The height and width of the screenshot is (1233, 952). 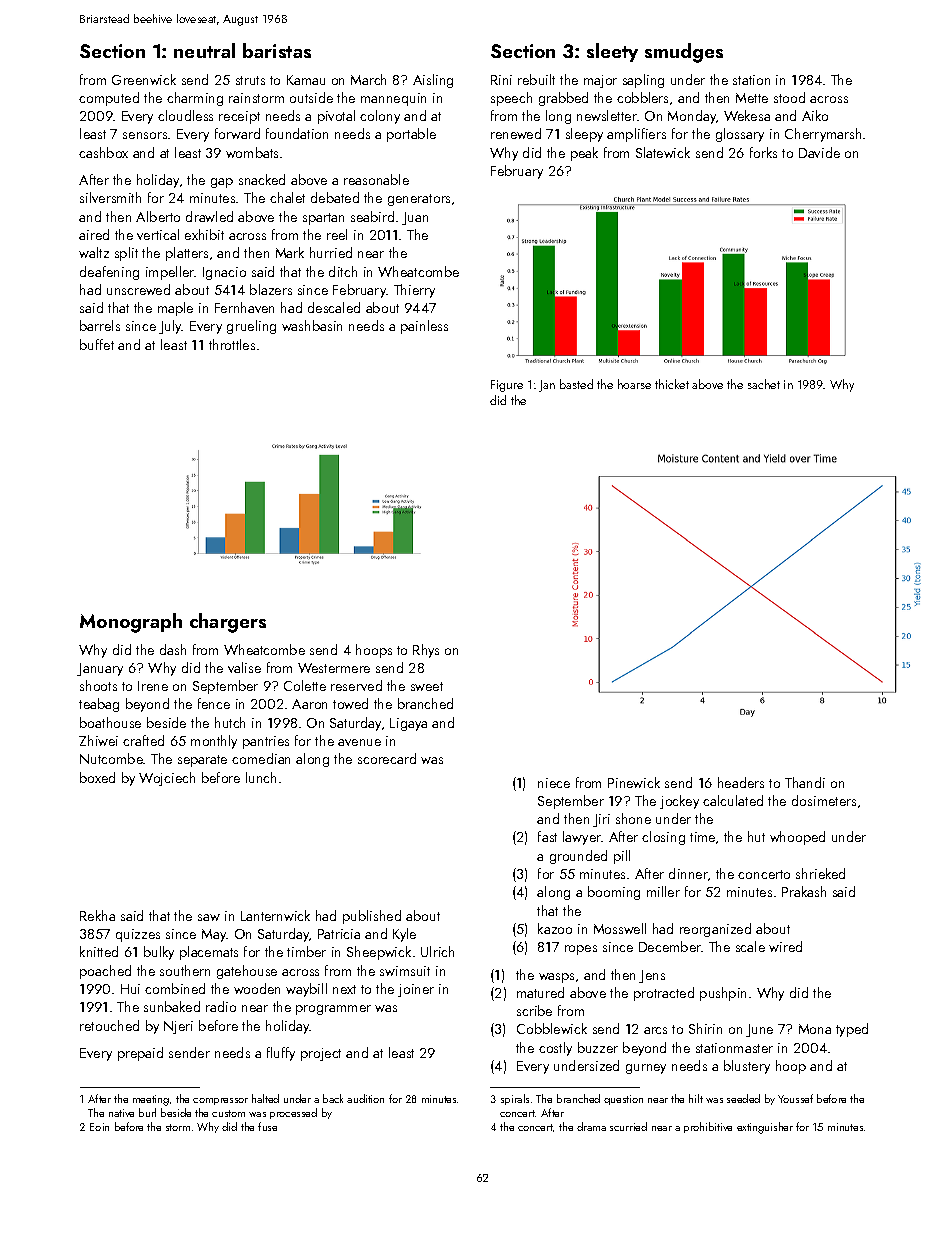 What do you see at coordinates (305, 685) in the screenshot?
I see `Colette` at bounding box center [305, 685].
